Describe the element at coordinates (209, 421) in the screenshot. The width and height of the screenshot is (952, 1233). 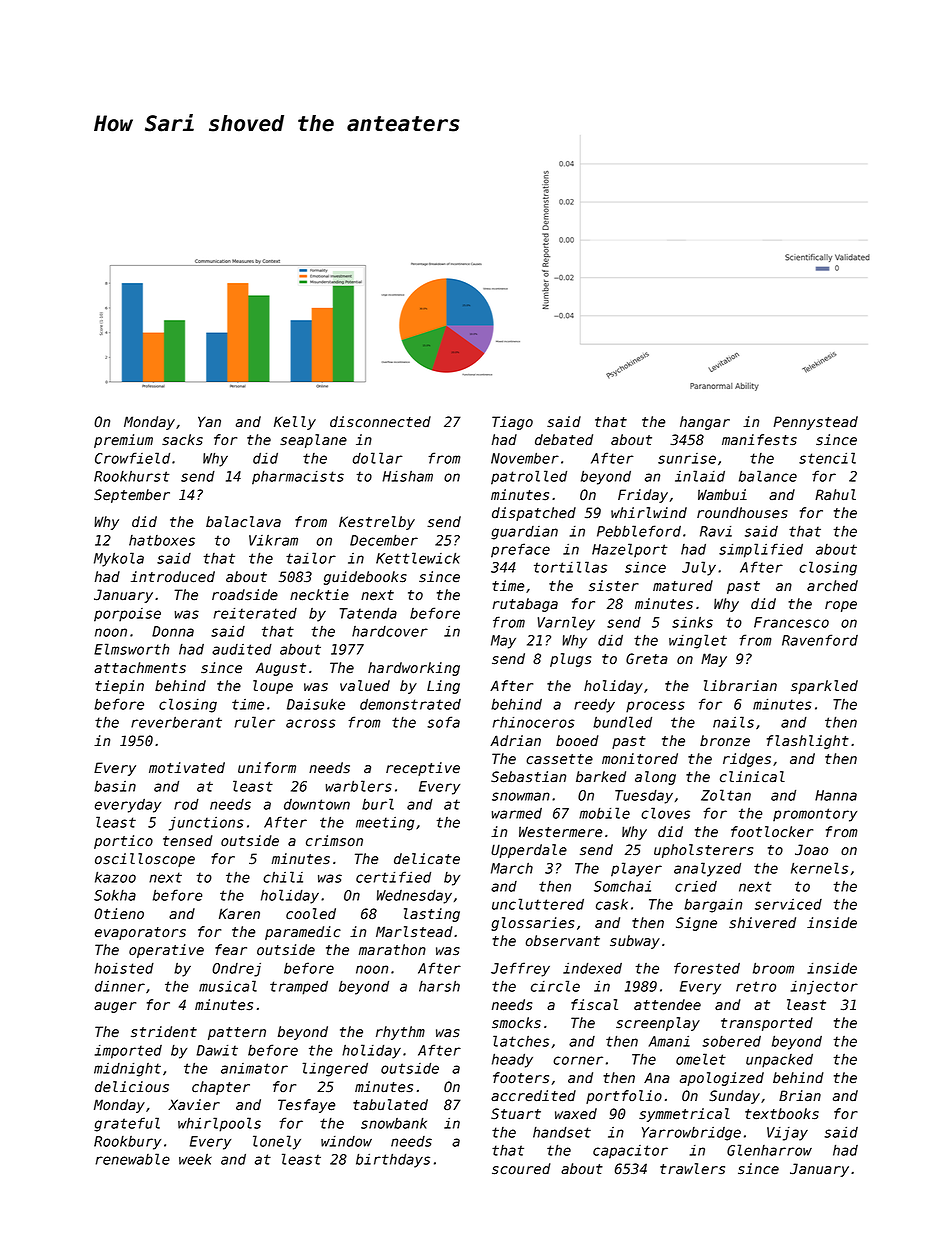
I see `Yan` at that location.
